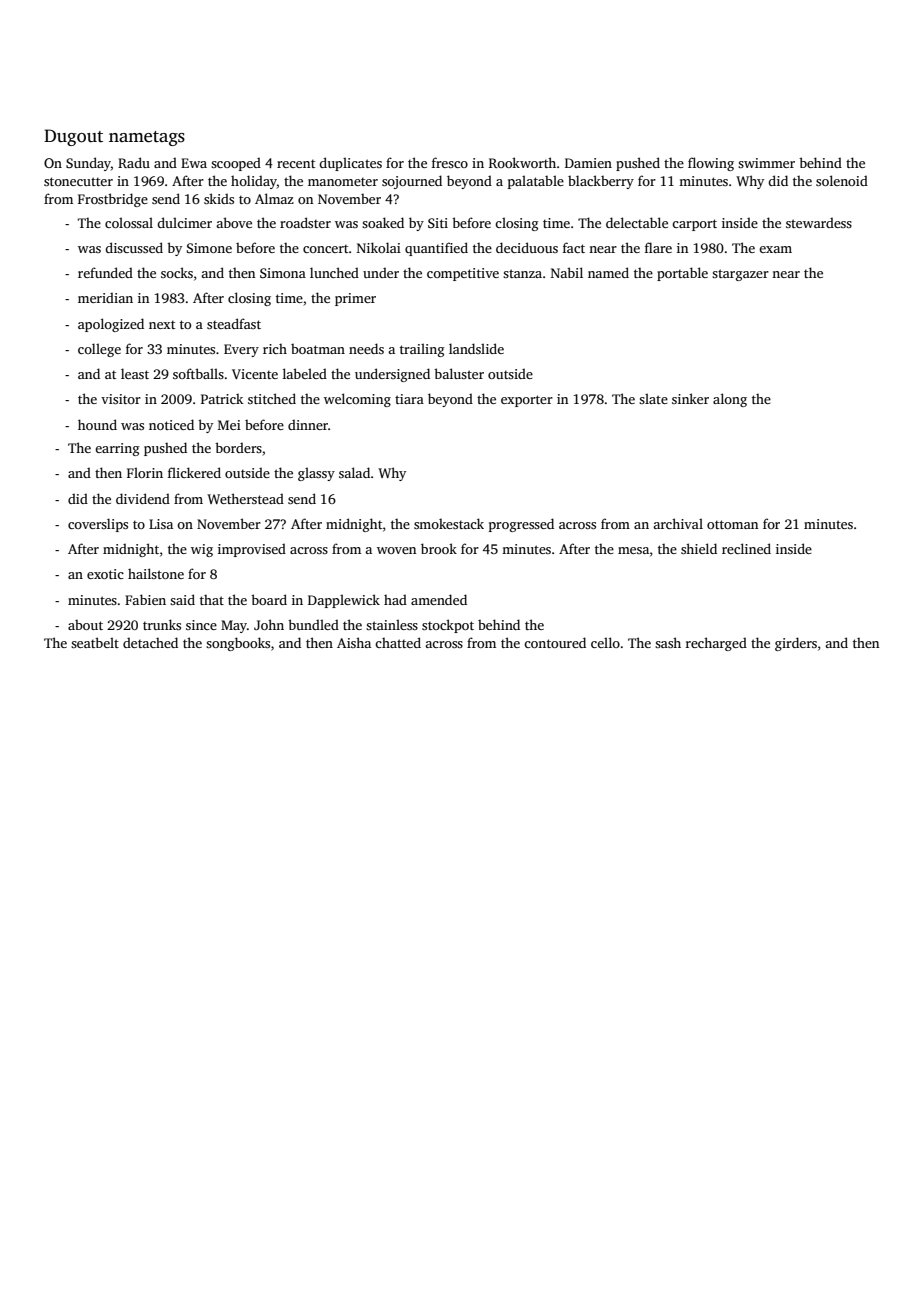 The image size is (924, 1308). I want to click on Patrick, so click(222, 399).
